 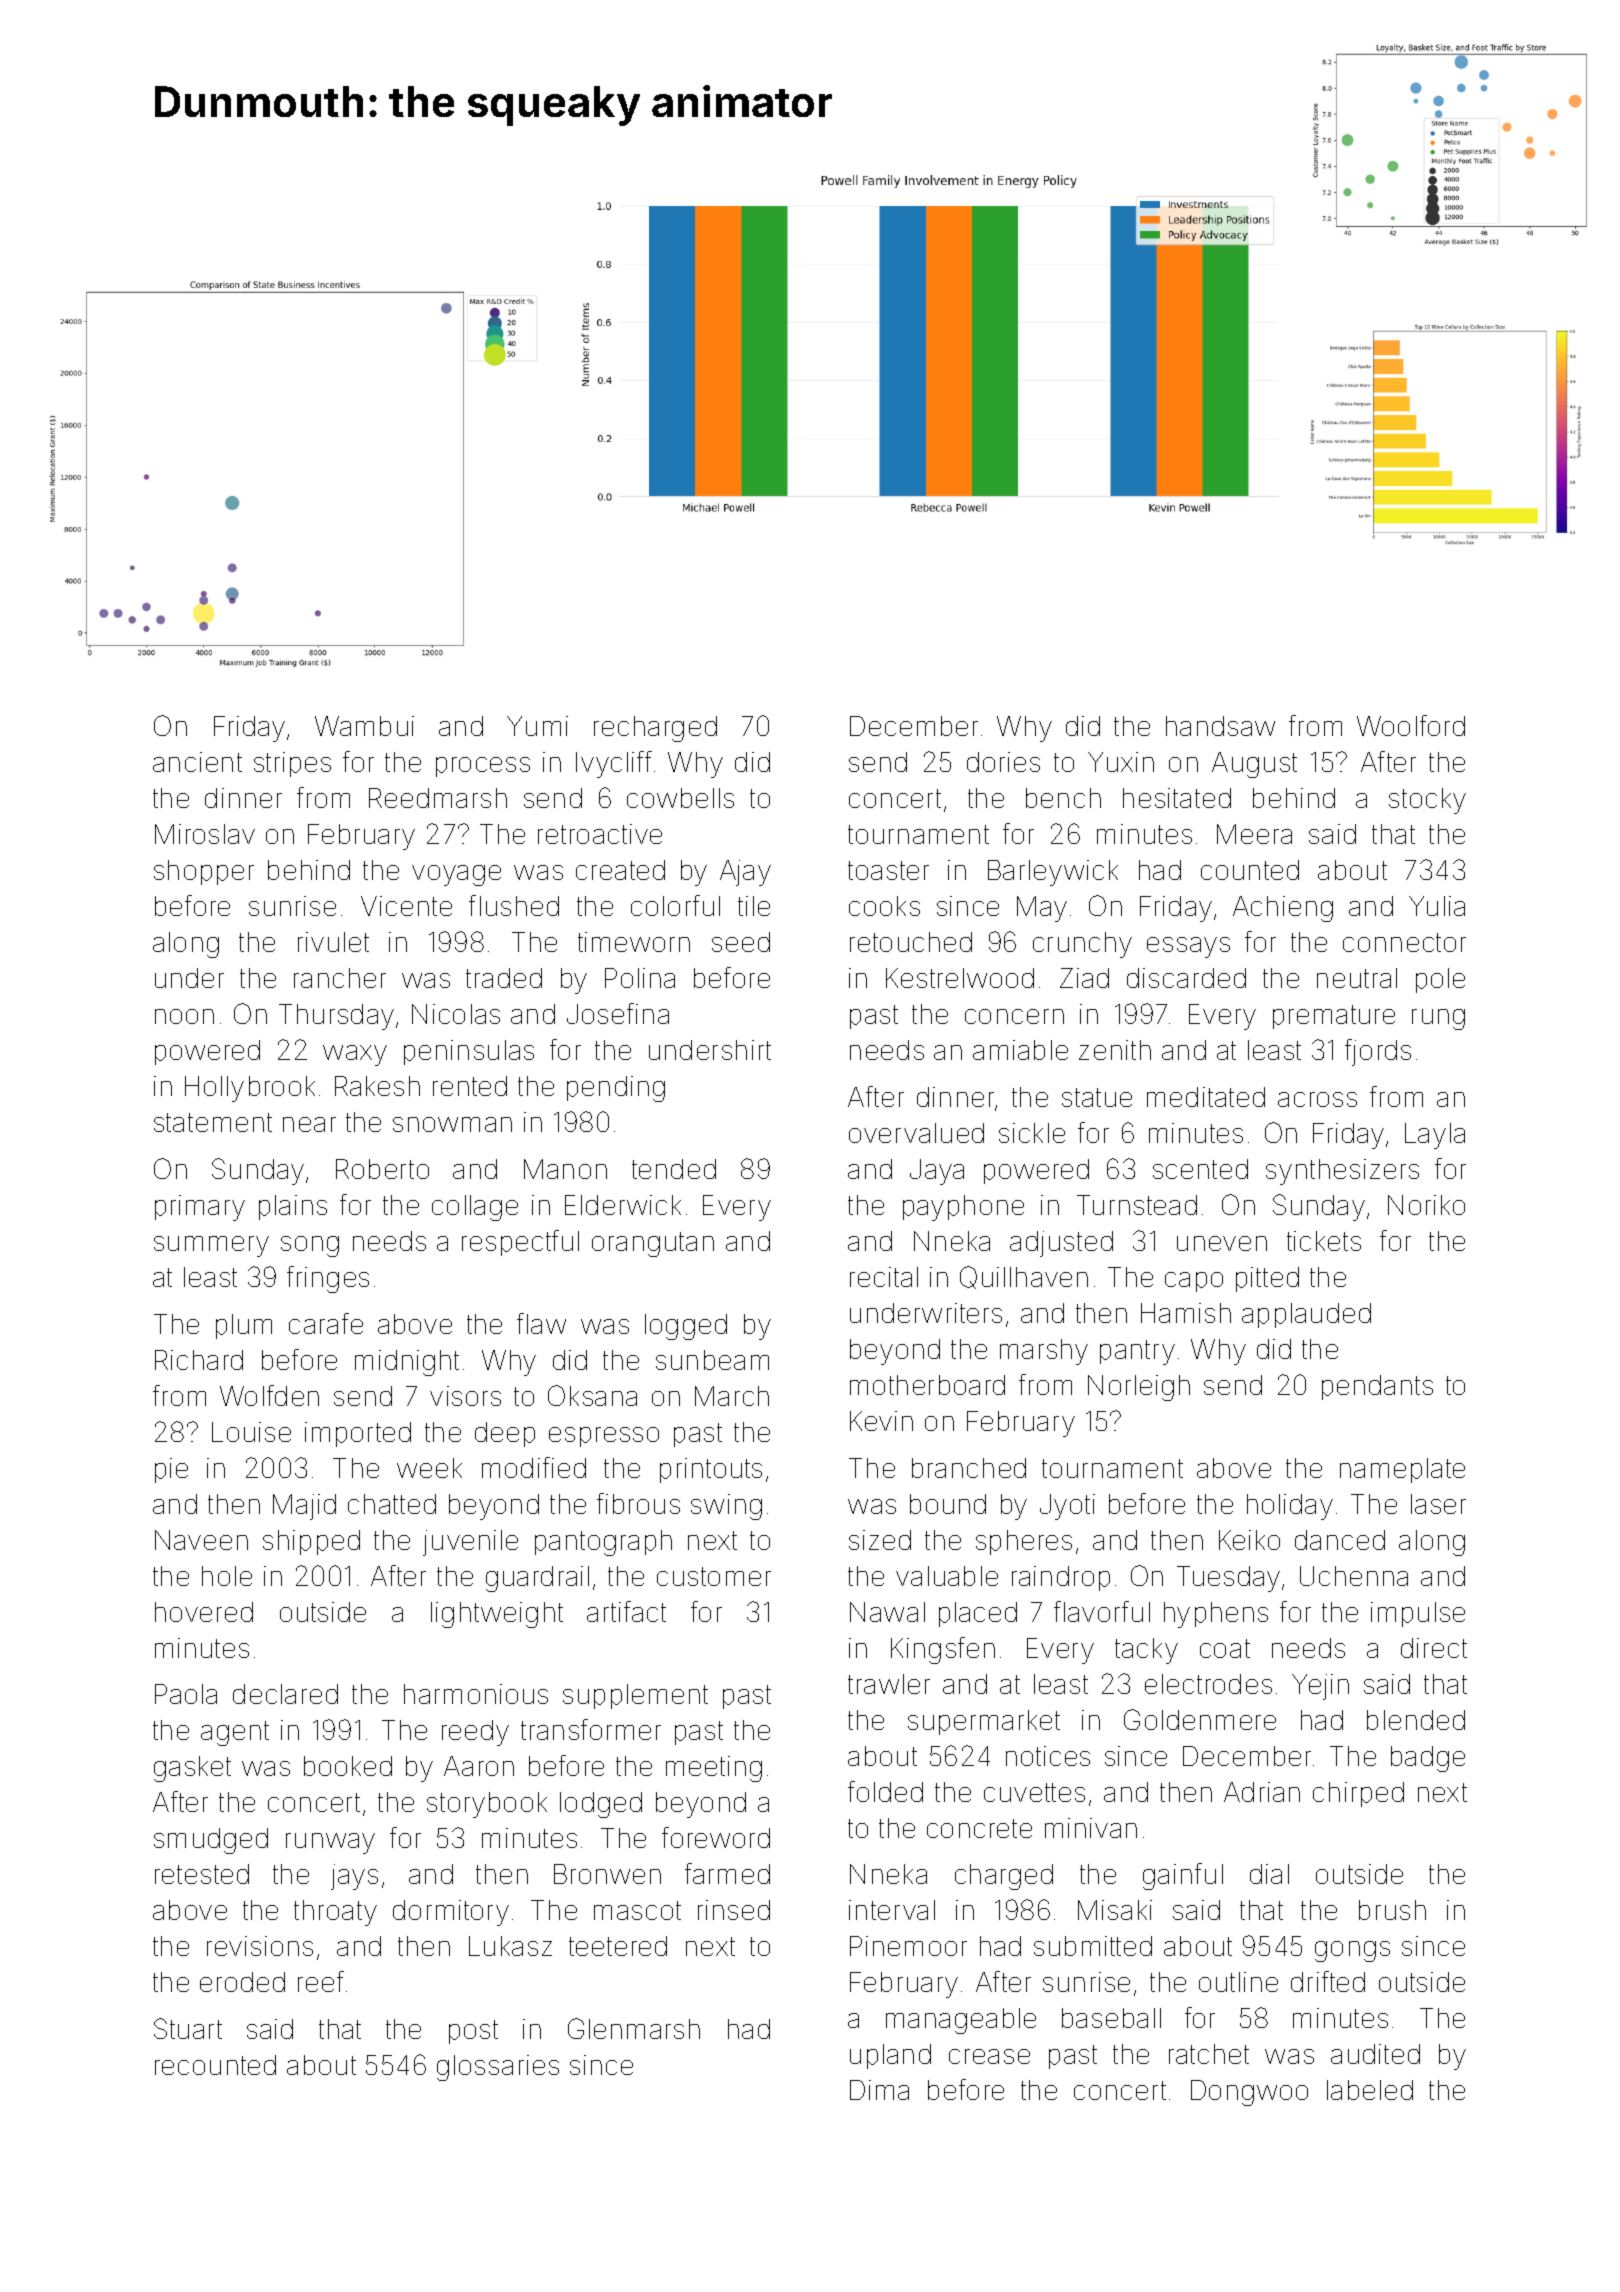 What do you see at coordinates (1216, 1615) in the page?
I see `hyphens` at bounding box center [1216, 1615].
